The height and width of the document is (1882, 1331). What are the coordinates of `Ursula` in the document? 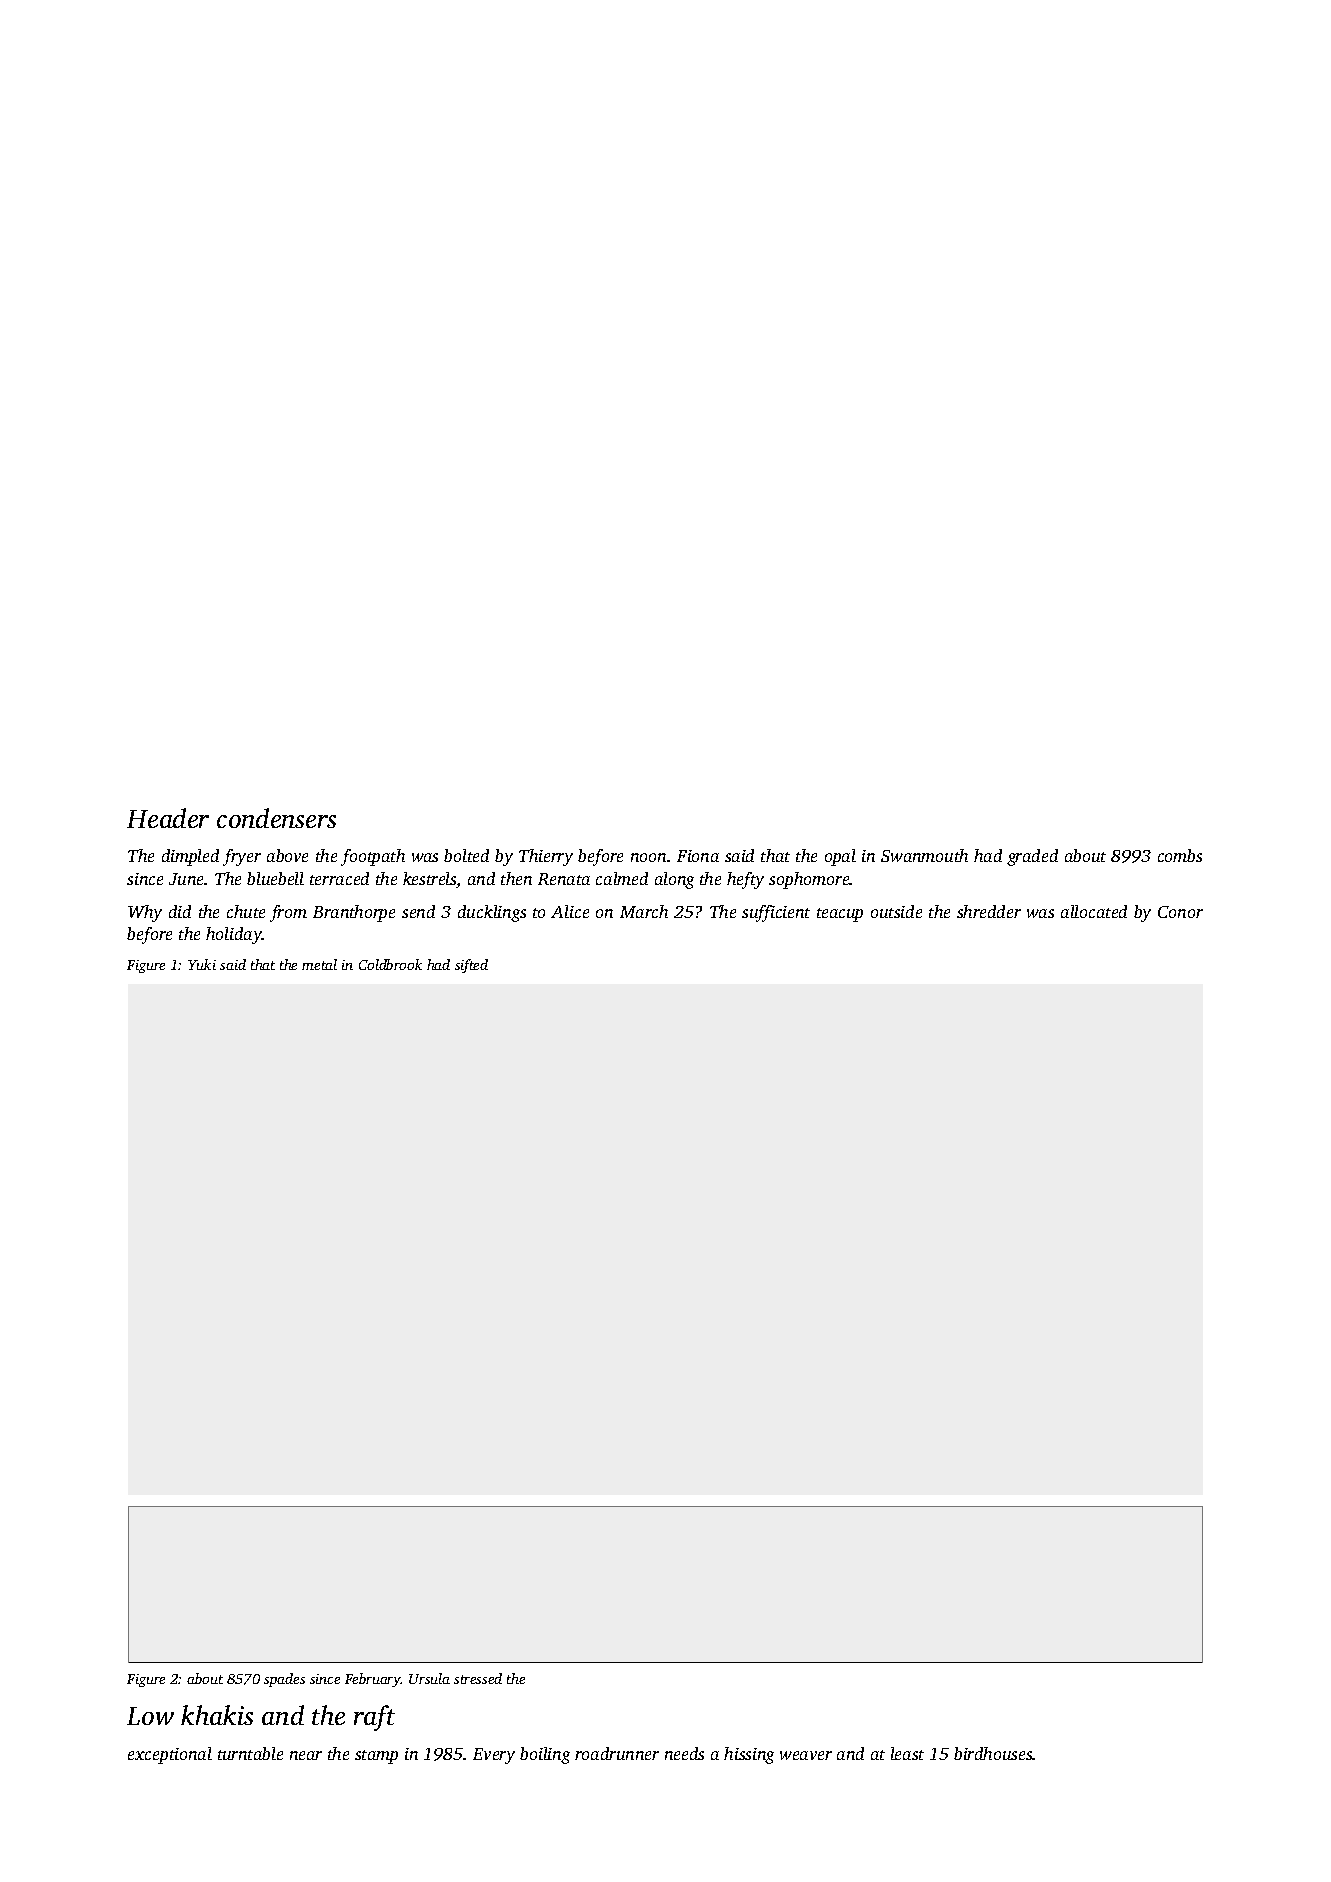 It's located at (429, 1678).
